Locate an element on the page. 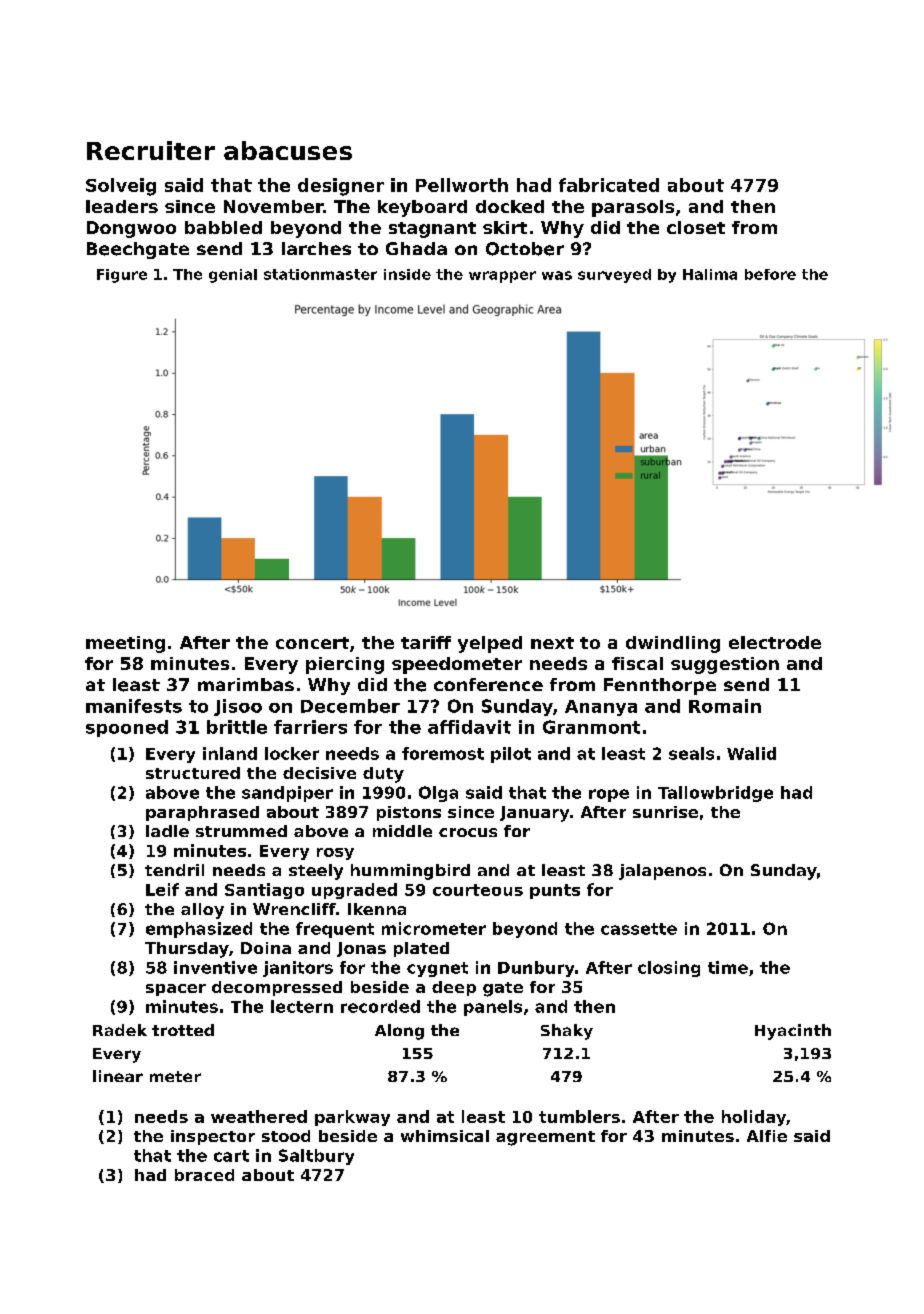 The width and height of the image is (924, 1314). closet is located at coordinates (696, 227).
